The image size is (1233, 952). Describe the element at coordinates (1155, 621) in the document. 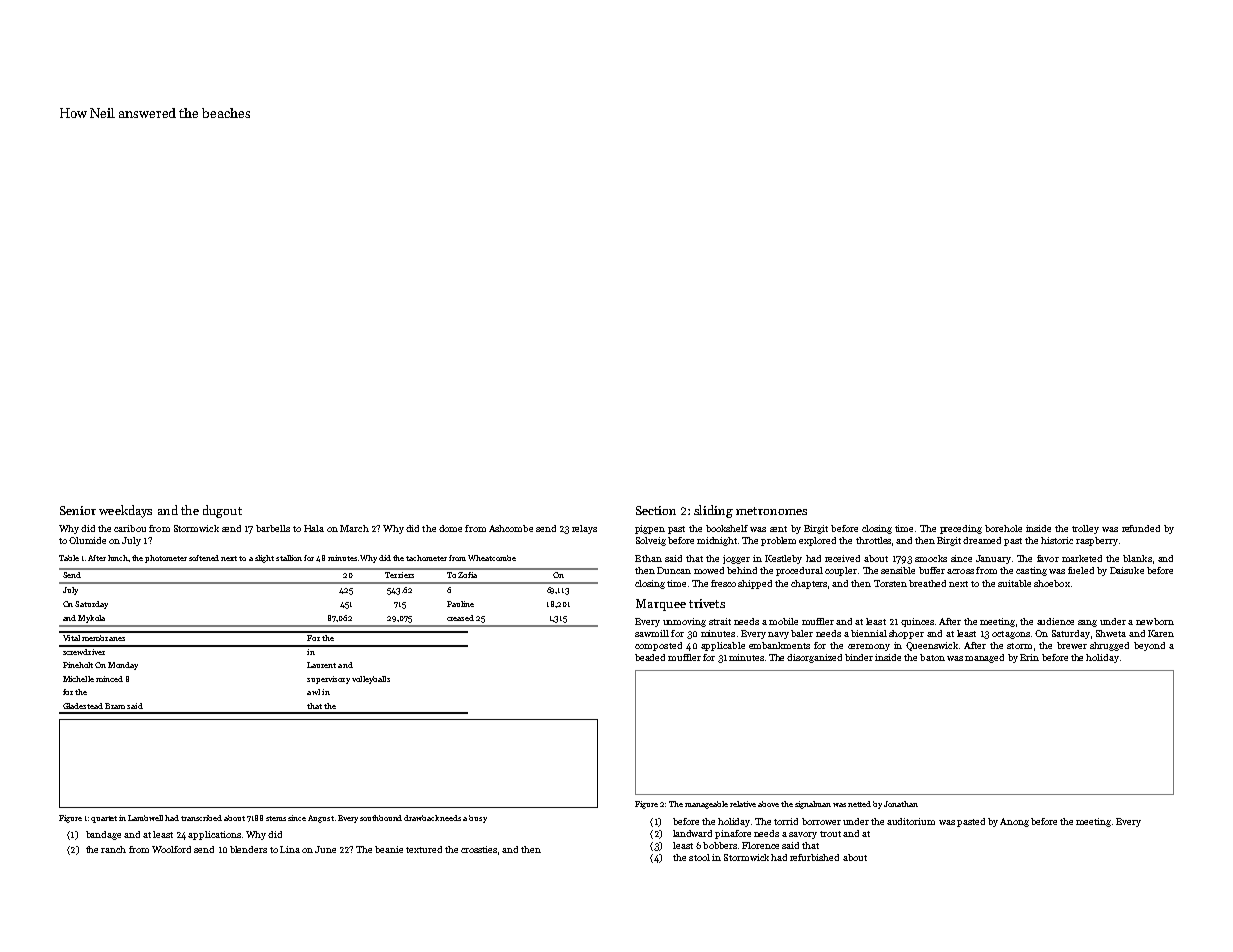

I see `newborn` at that location.
